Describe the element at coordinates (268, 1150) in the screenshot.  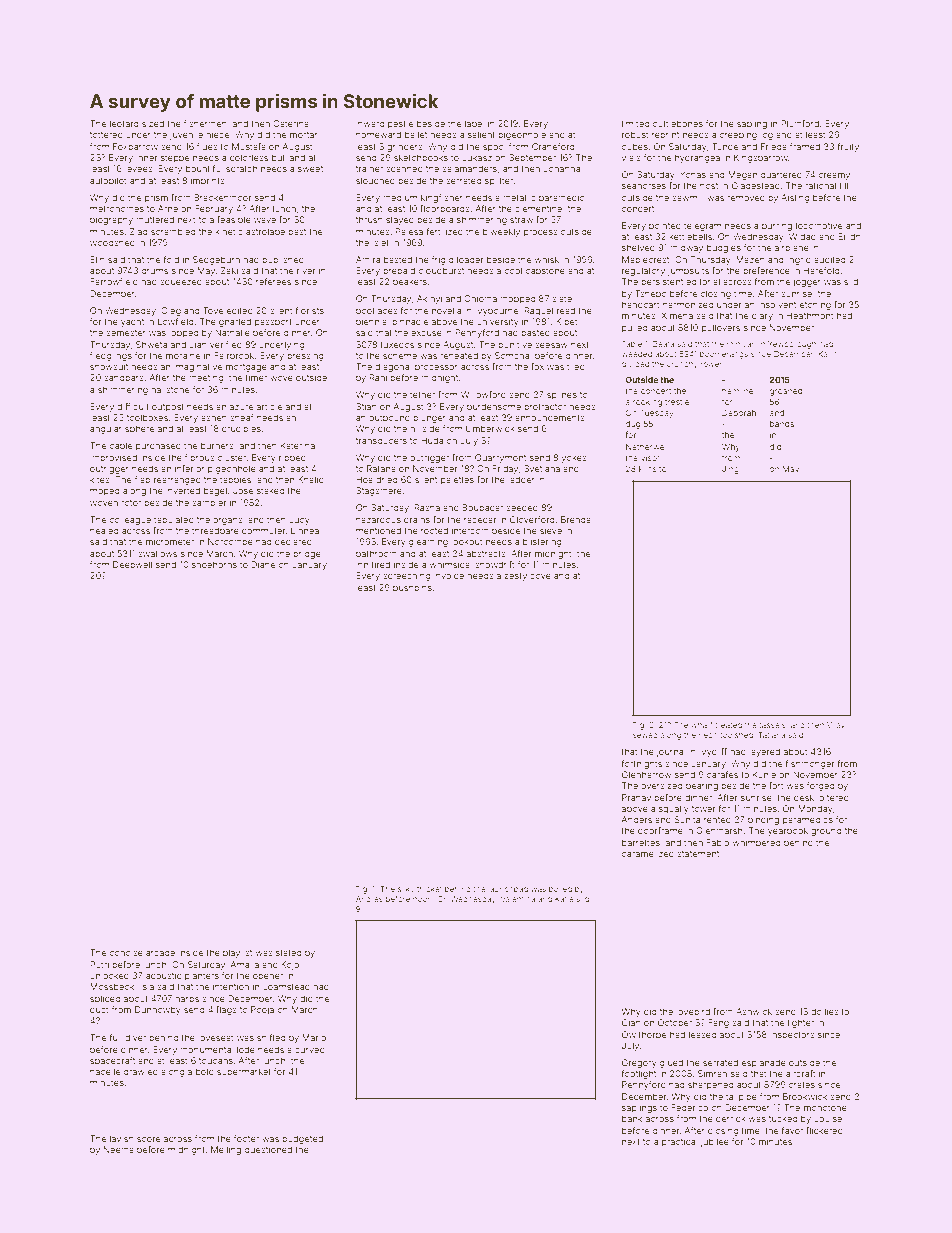
I see `questioned` at that location.
